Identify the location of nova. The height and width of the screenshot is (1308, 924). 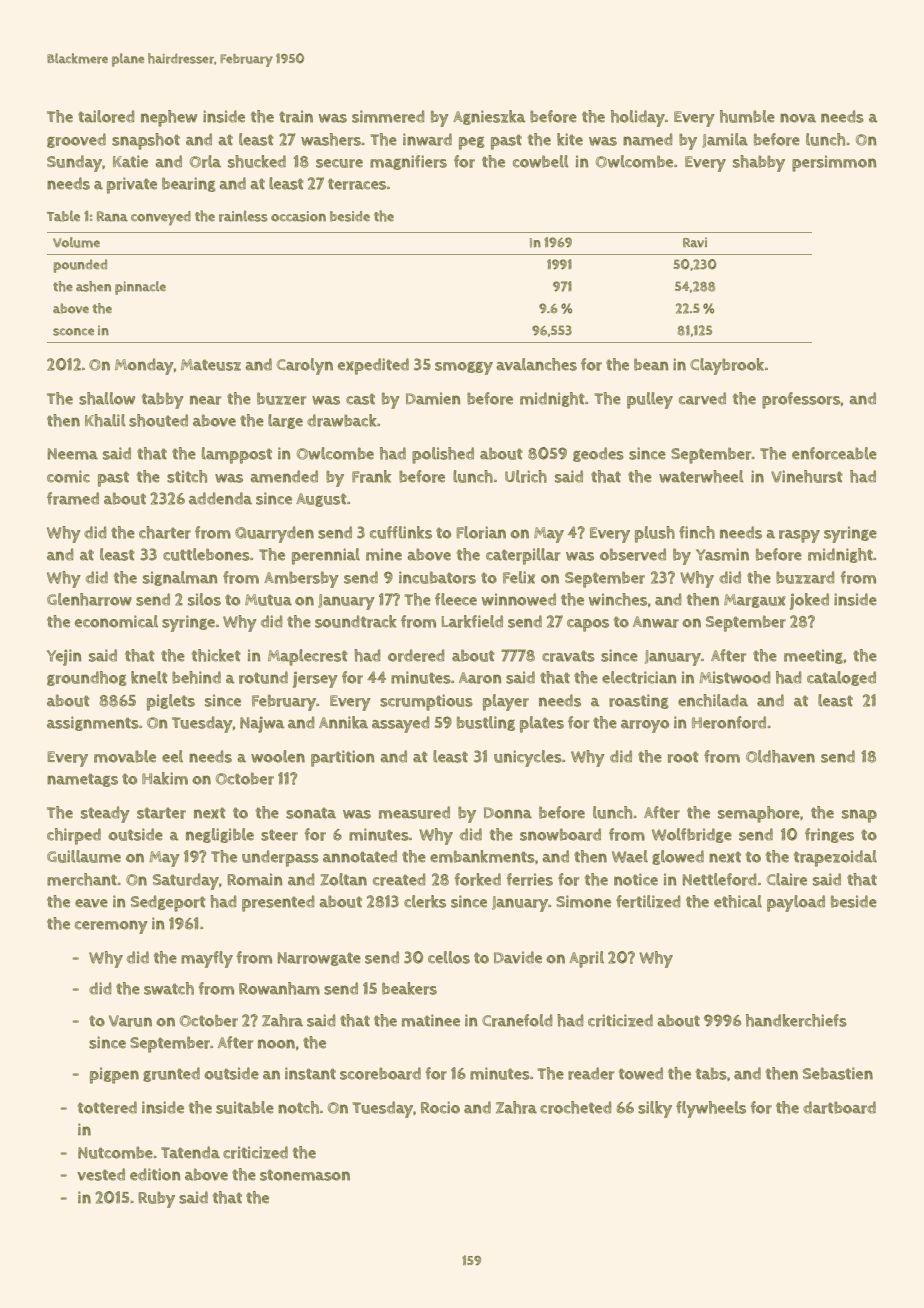
(798, 118).
